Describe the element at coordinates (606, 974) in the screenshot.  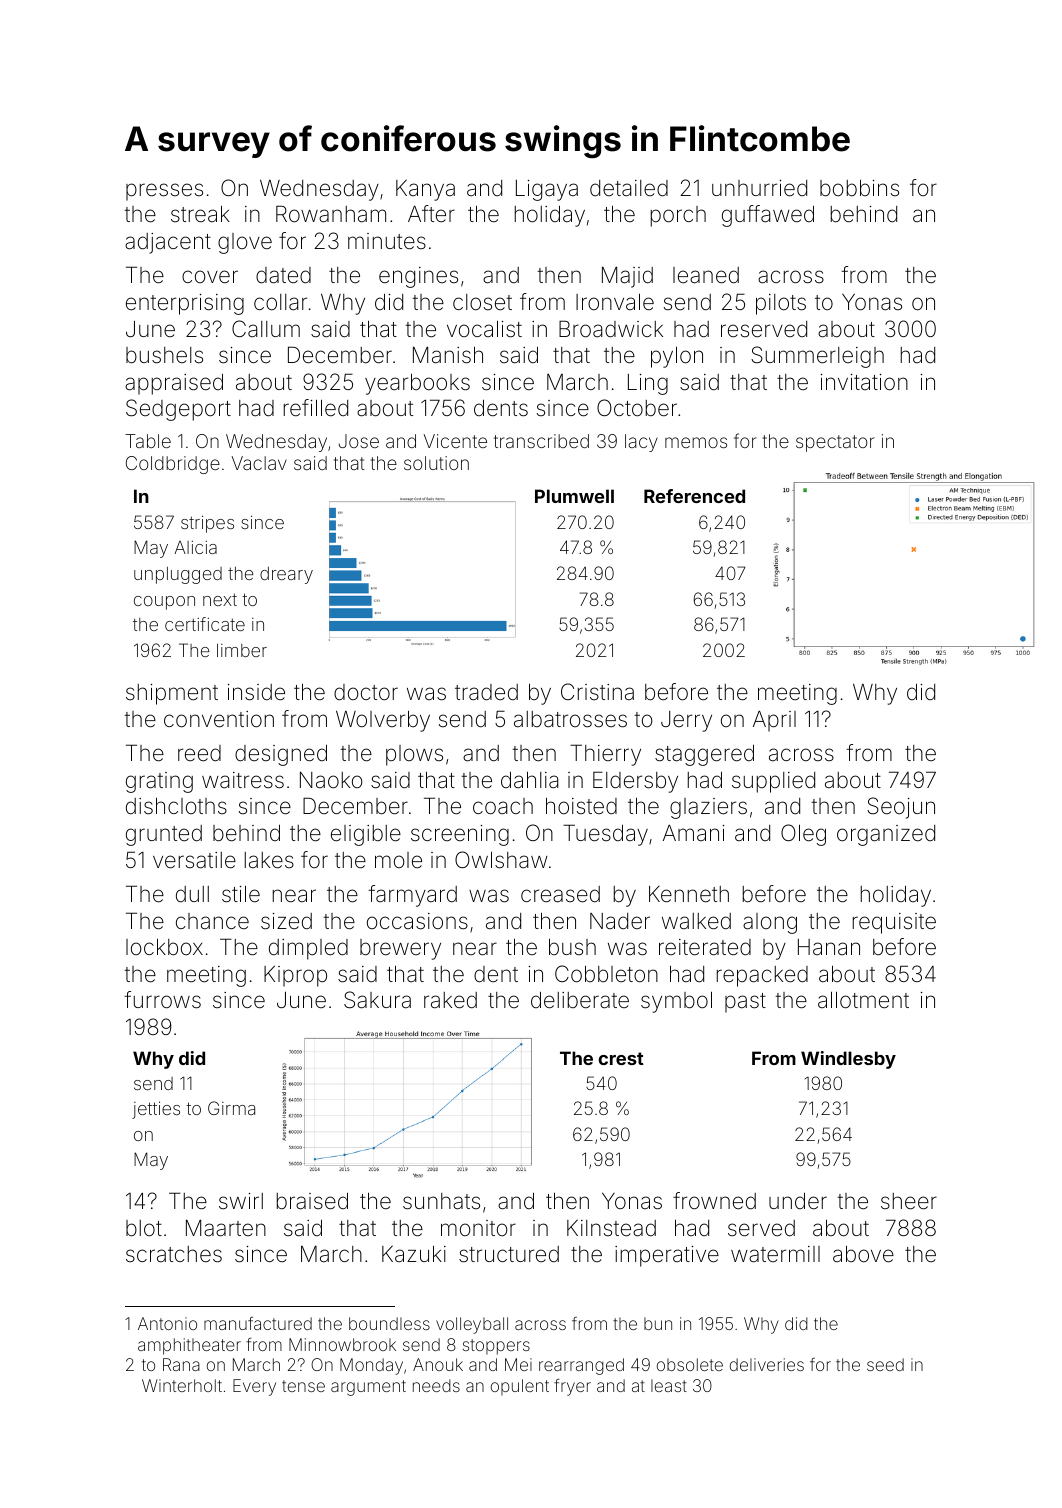
I see `Cobbleton` at that location.
